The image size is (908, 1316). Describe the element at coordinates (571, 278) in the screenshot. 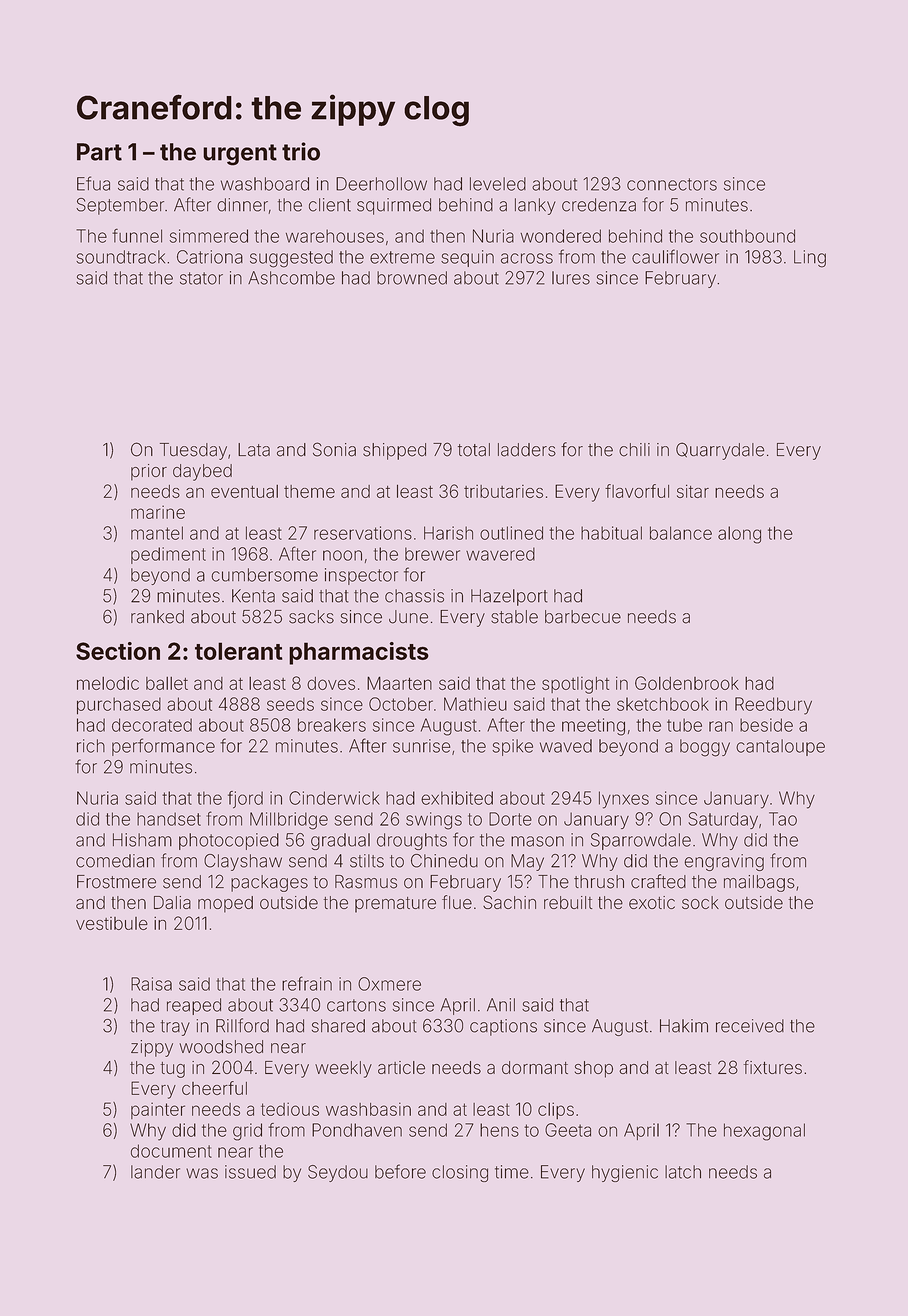

I see `lures` at that location.
